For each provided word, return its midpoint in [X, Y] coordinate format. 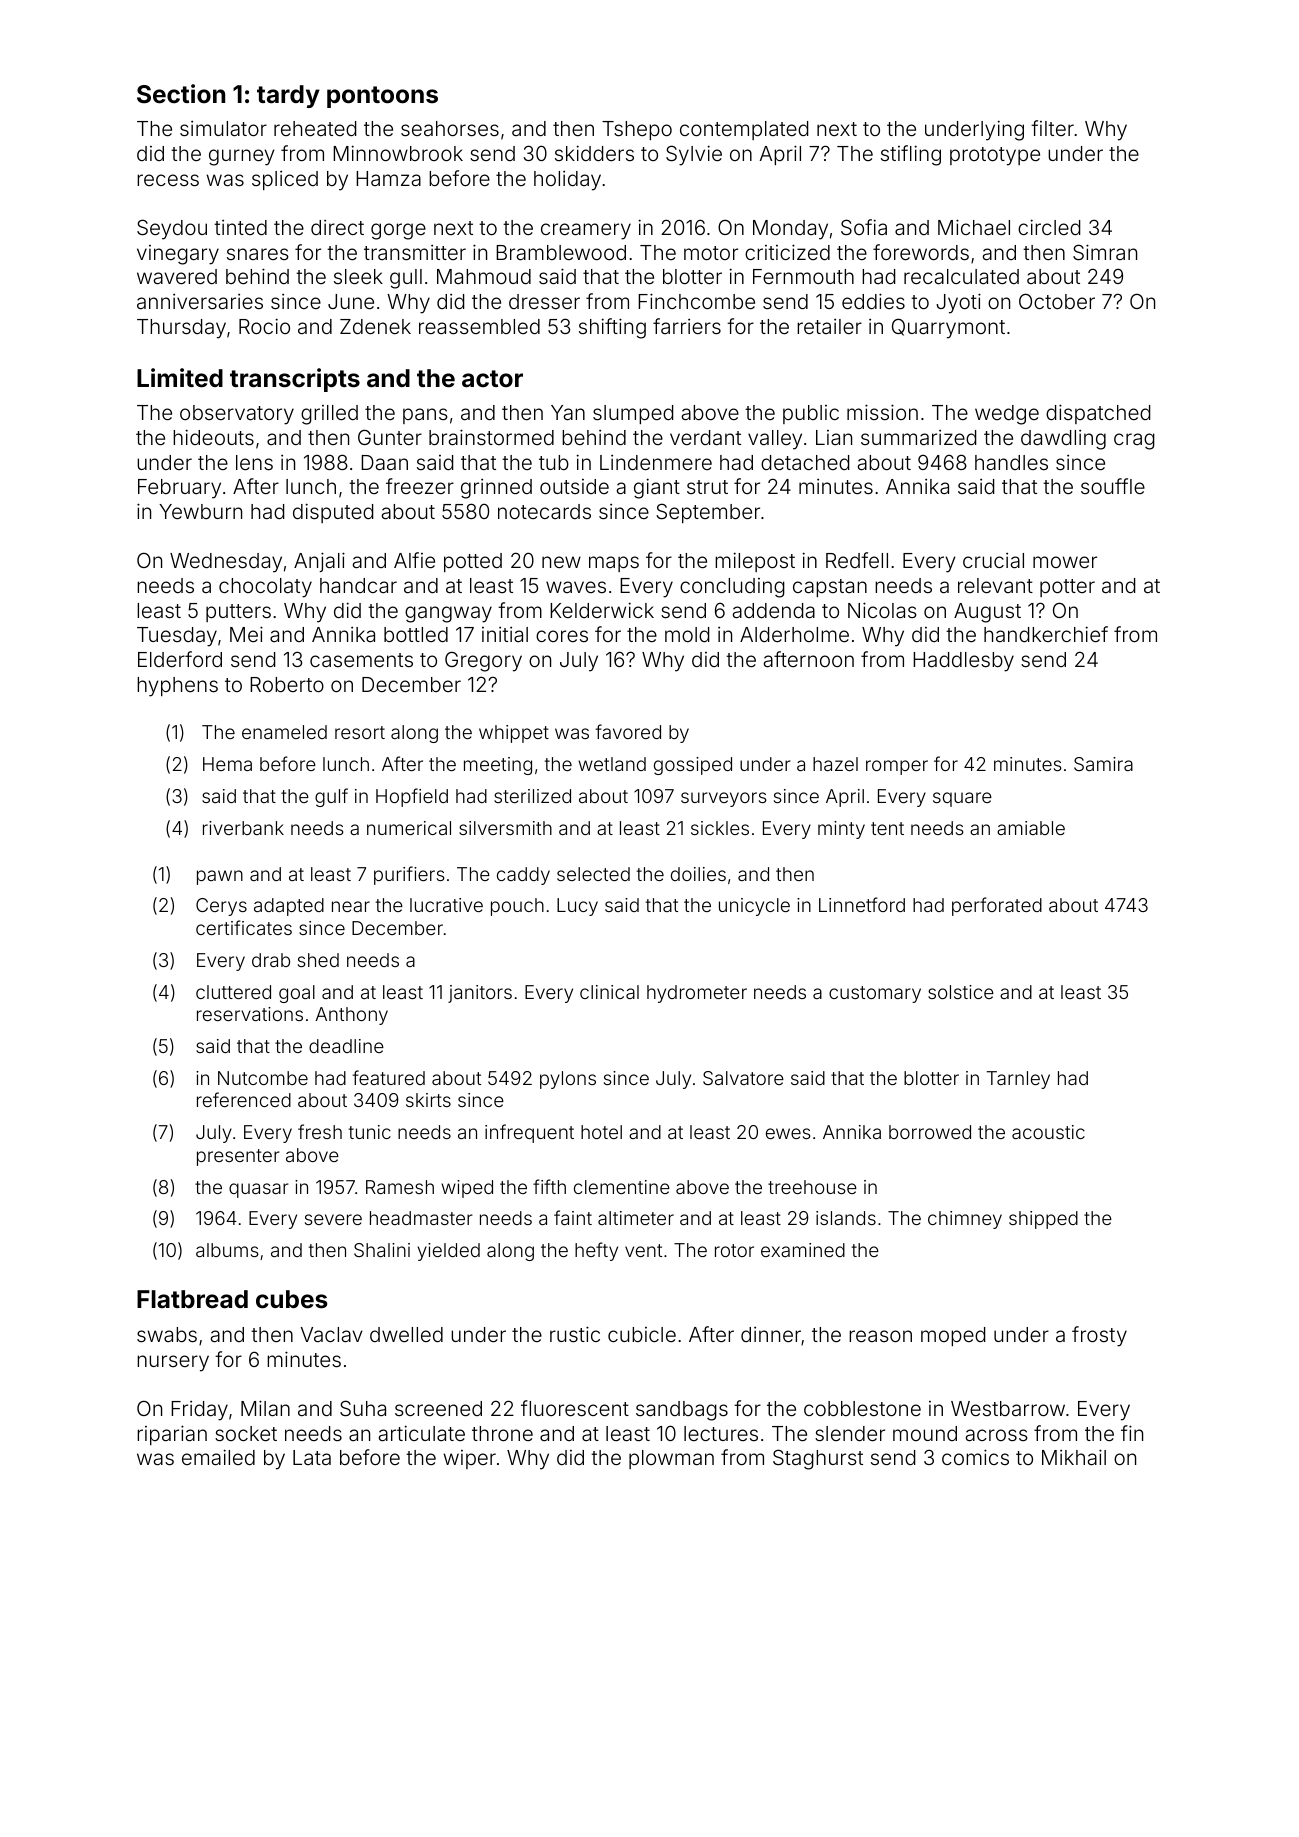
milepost [755, 562]
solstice [961, 992]
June [351, 301]
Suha [363, 1408]
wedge [1007, 415]
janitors [480, 994]
